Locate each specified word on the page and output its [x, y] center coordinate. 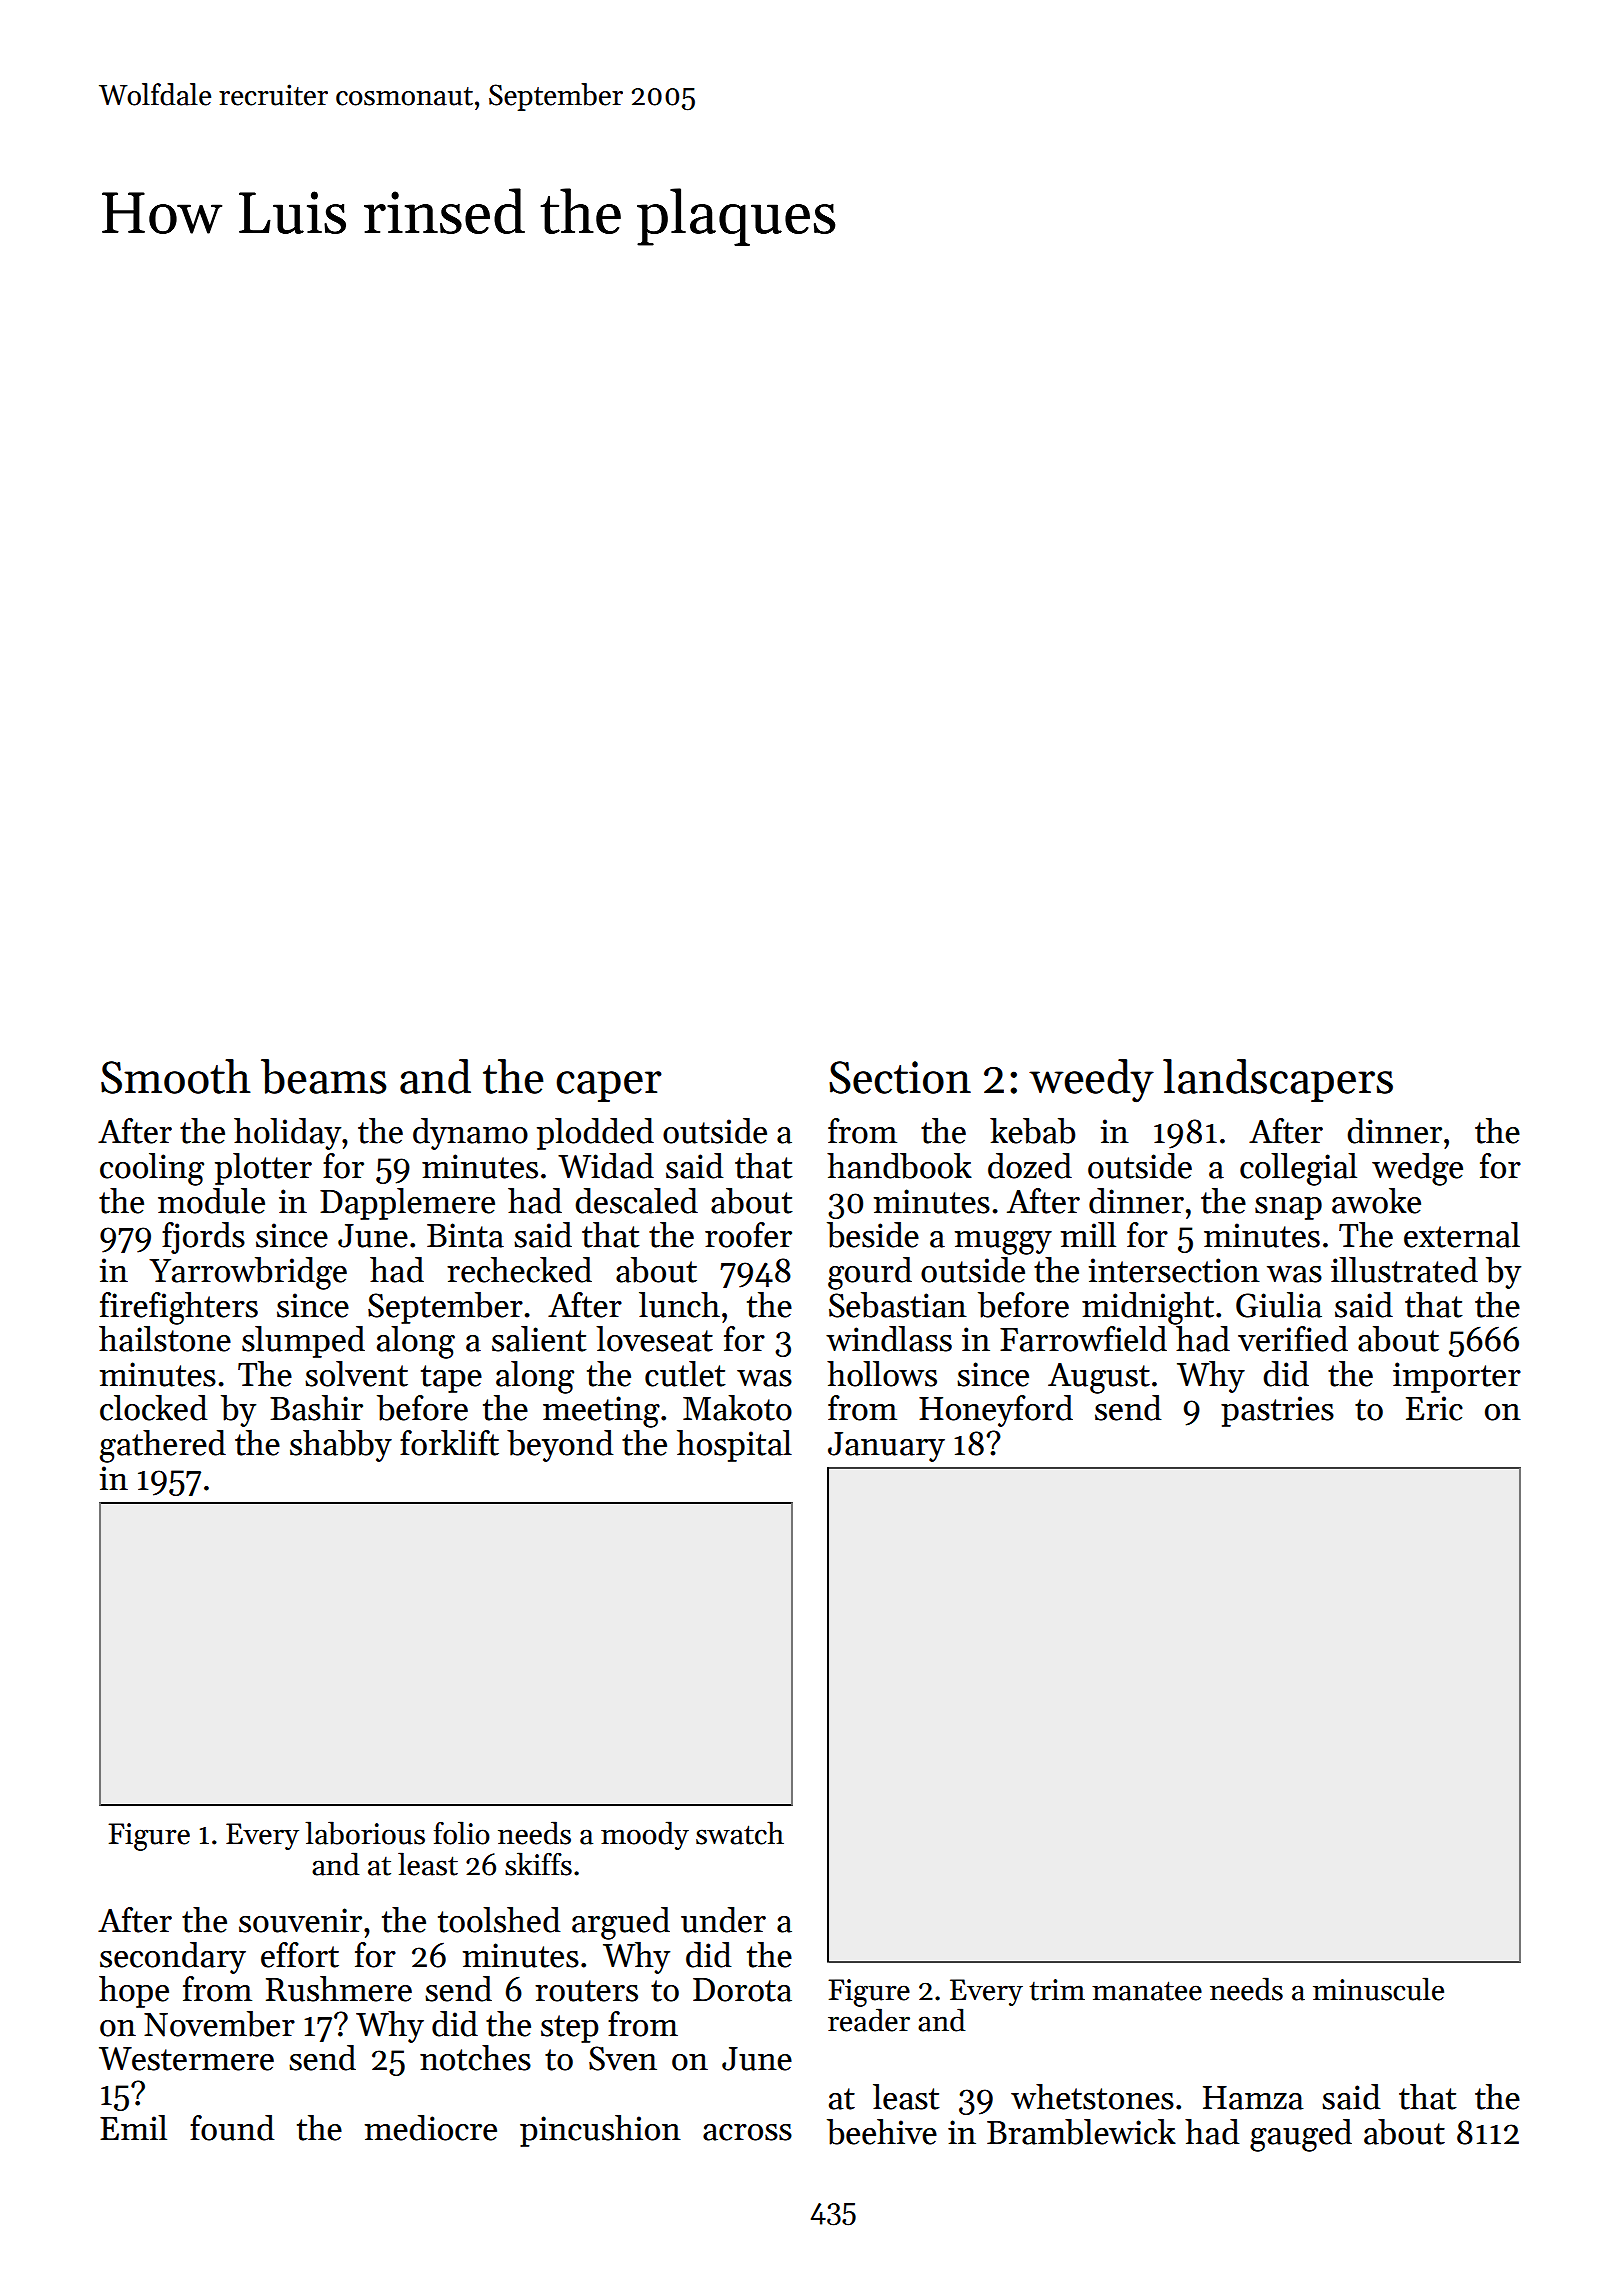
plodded [595, 1134]
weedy [1091, 1081]
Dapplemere [407, 1204]
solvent [356, 1374]
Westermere [186, 2059]
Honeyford [996, 1411]
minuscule [1378, 1989]
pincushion [600, 2131]
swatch [740, 1833]
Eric [1434, 1408]
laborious [365, 1833]
